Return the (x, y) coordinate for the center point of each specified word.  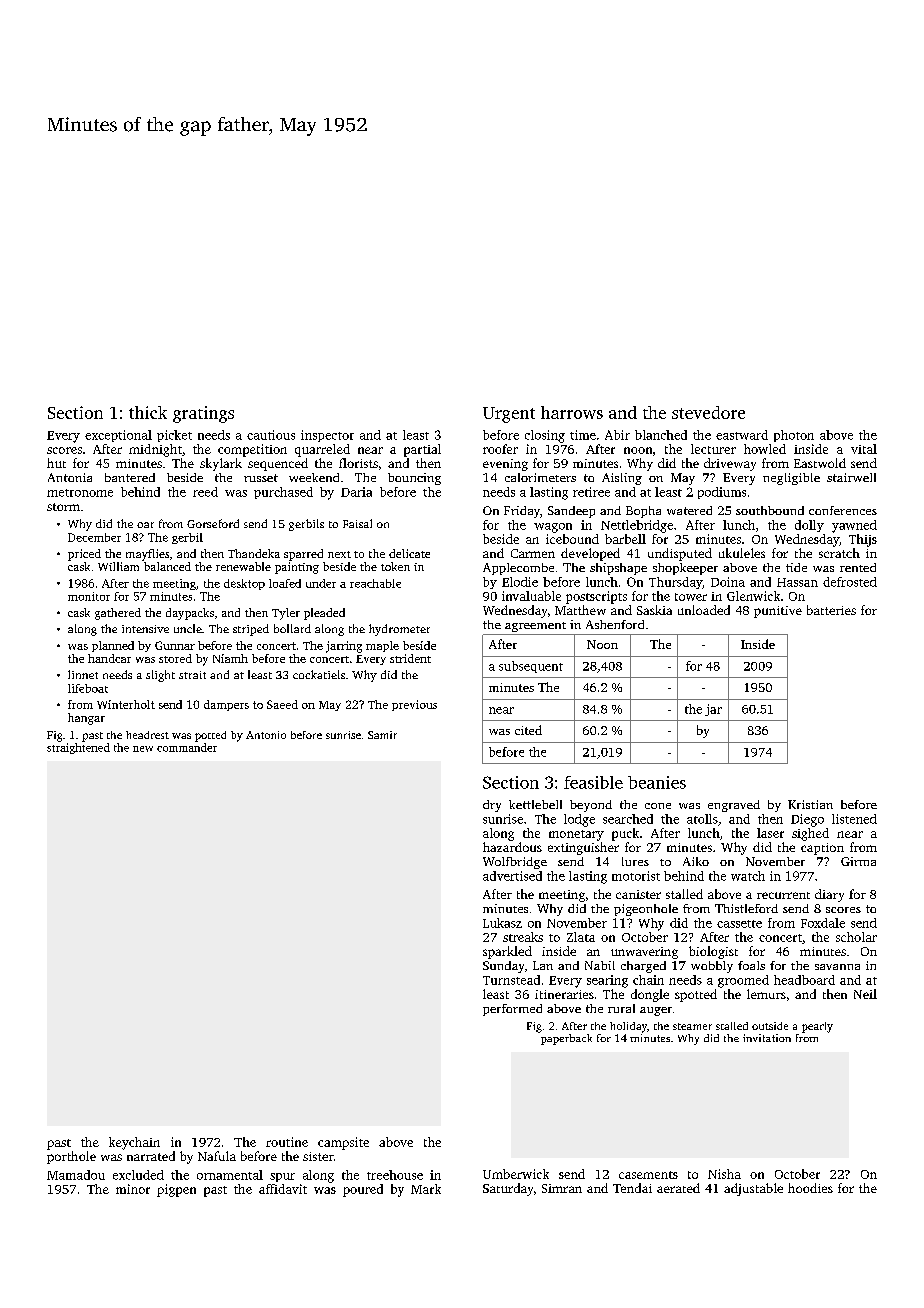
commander (187, 747)
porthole (71, 1157)
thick (148, 412)
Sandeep (571, 512)
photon (794, 436)
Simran (562, 1188)
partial (422, 450)
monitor (89, 596)
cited (528, 730)
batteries (831, 610)
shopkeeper (685, 569)
